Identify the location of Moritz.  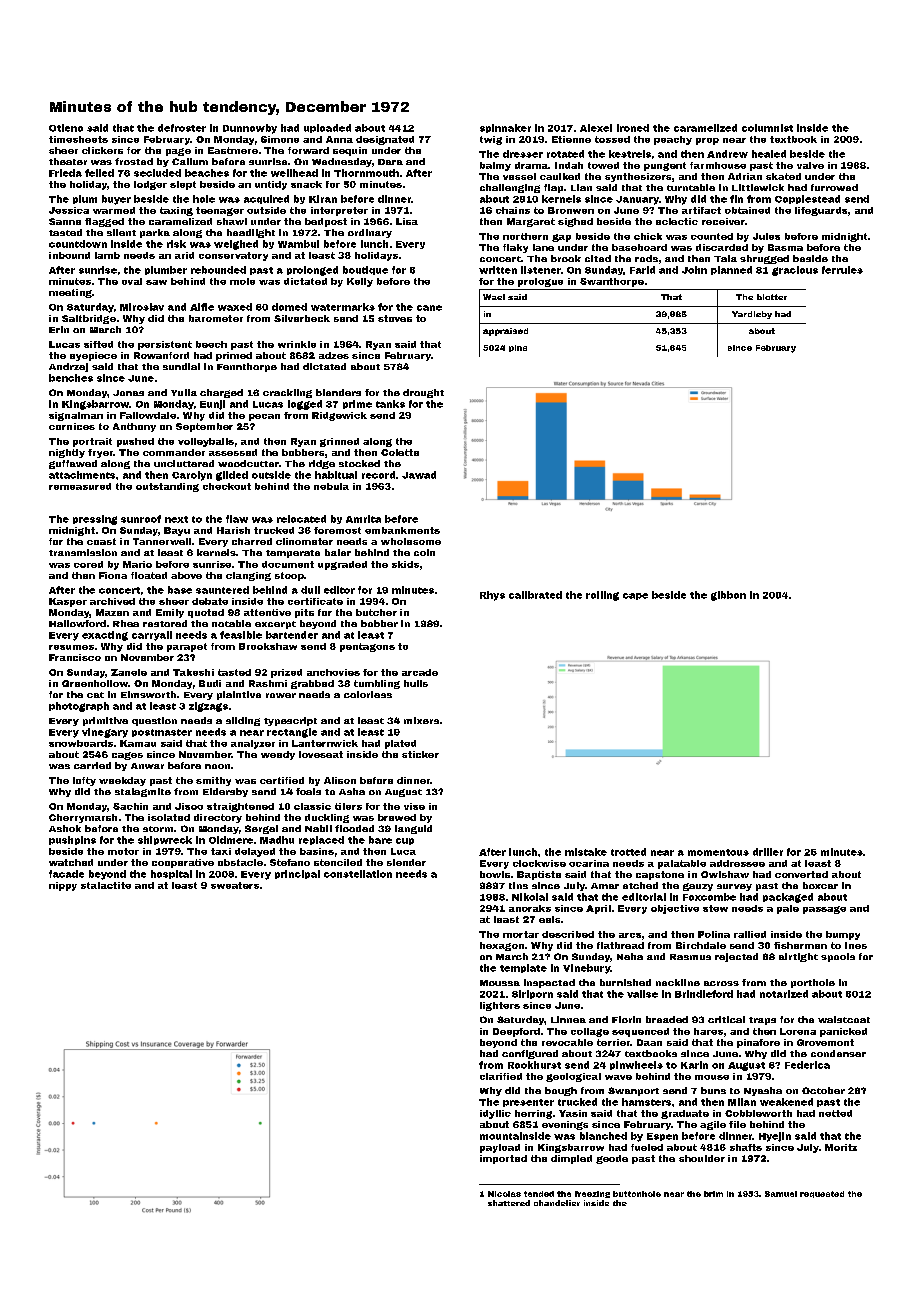
(841, 1147).
